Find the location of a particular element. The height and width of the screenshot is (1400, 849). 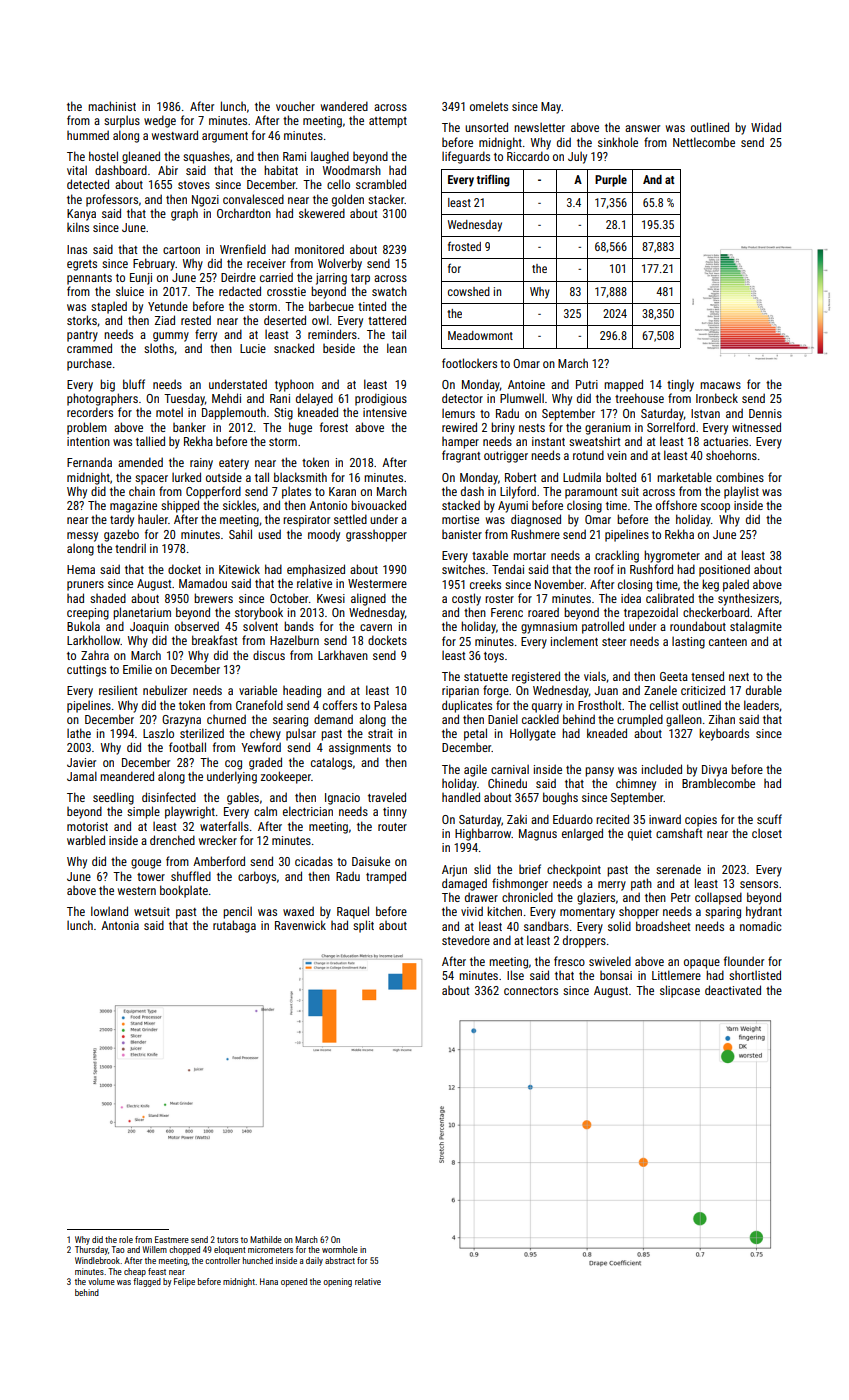

split is located at coordinates (363, 926).
